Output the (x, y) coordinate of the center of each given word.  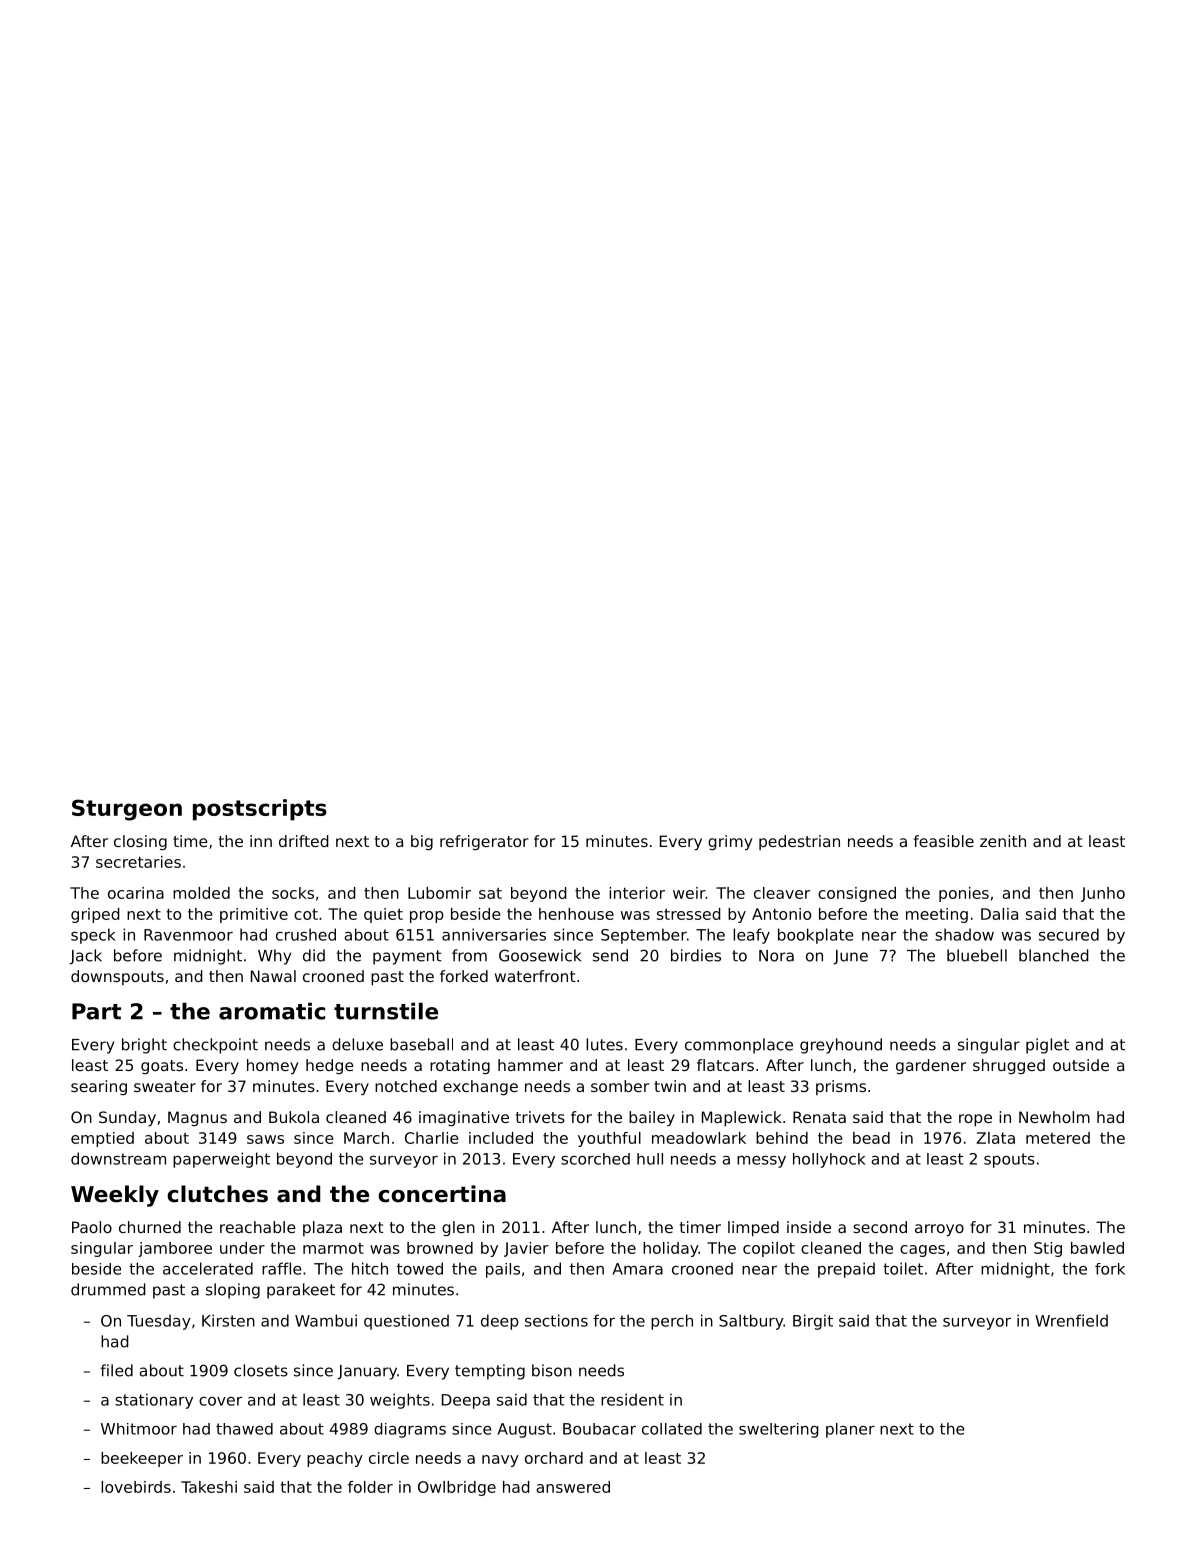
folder (370, 1487)
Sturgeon (127, 810)
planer (850, 1430)
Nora (776, 956)
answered (573, 1487)
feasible (944, 841)
